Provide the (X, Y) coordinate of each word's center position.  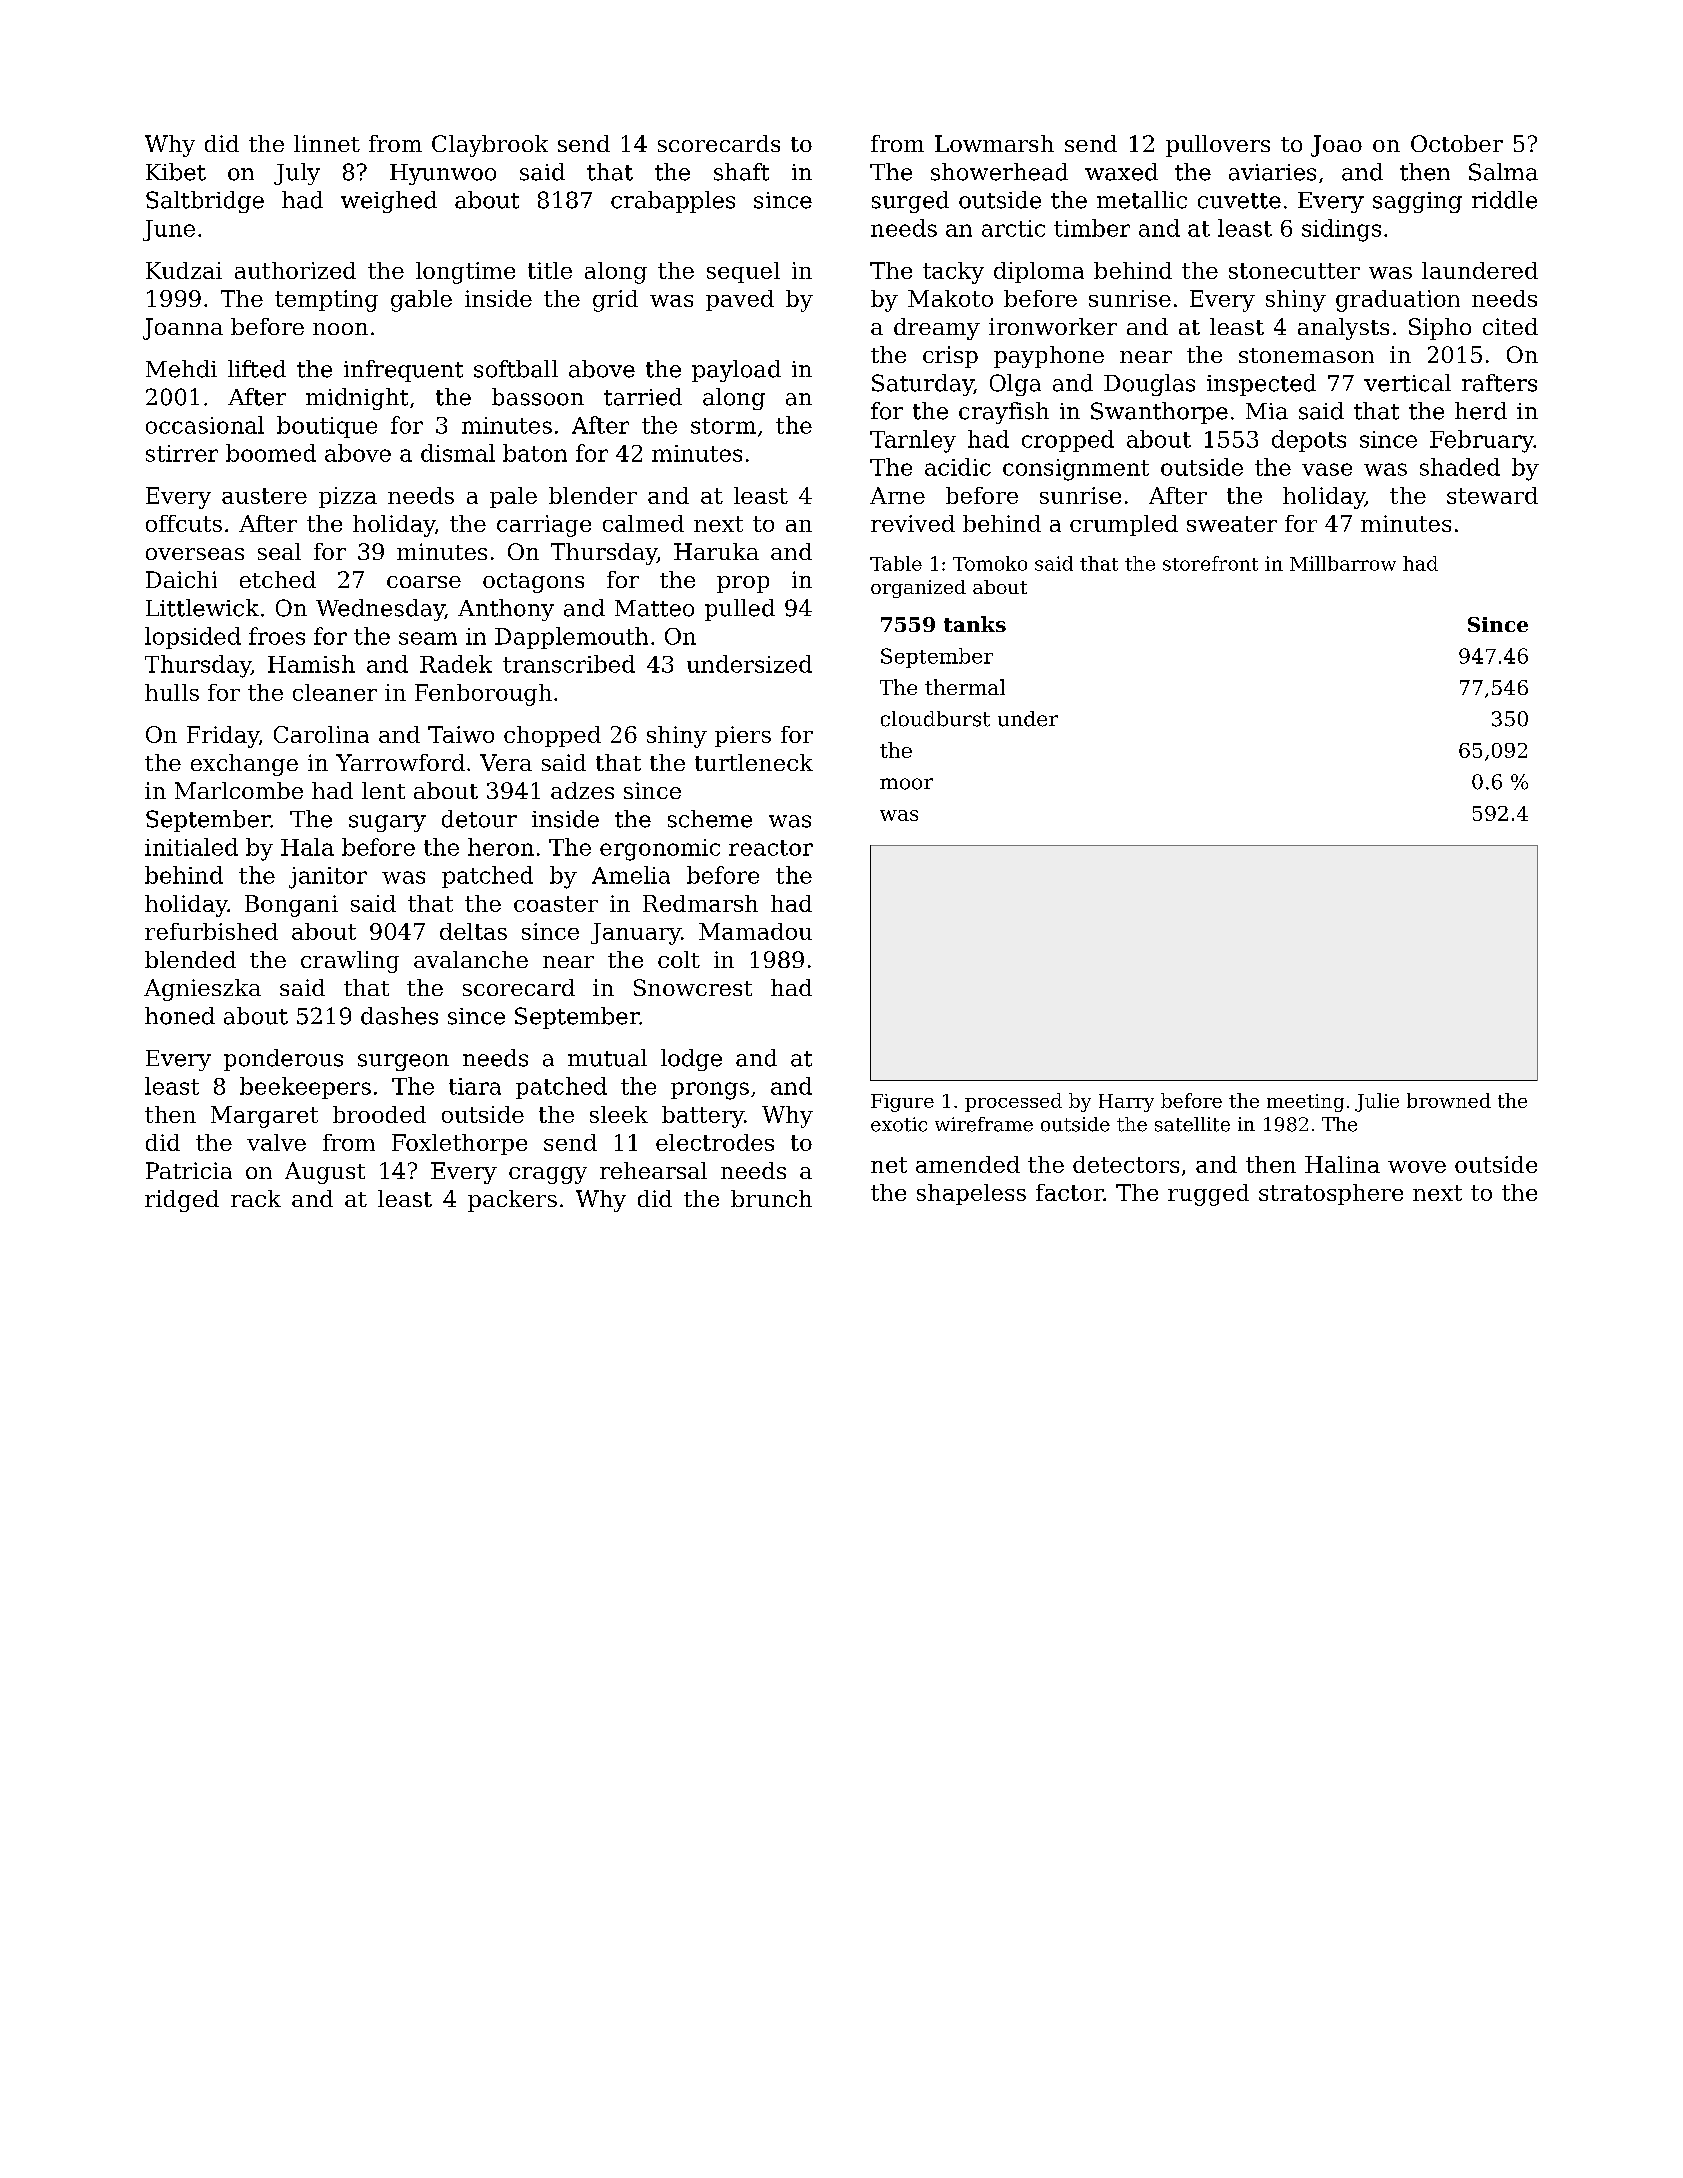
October (1457, 143)
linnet (327, 143)
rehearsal (653, 1170)
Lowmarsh (994, 143)
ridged (182, 1201)
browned (1449, 1100)
